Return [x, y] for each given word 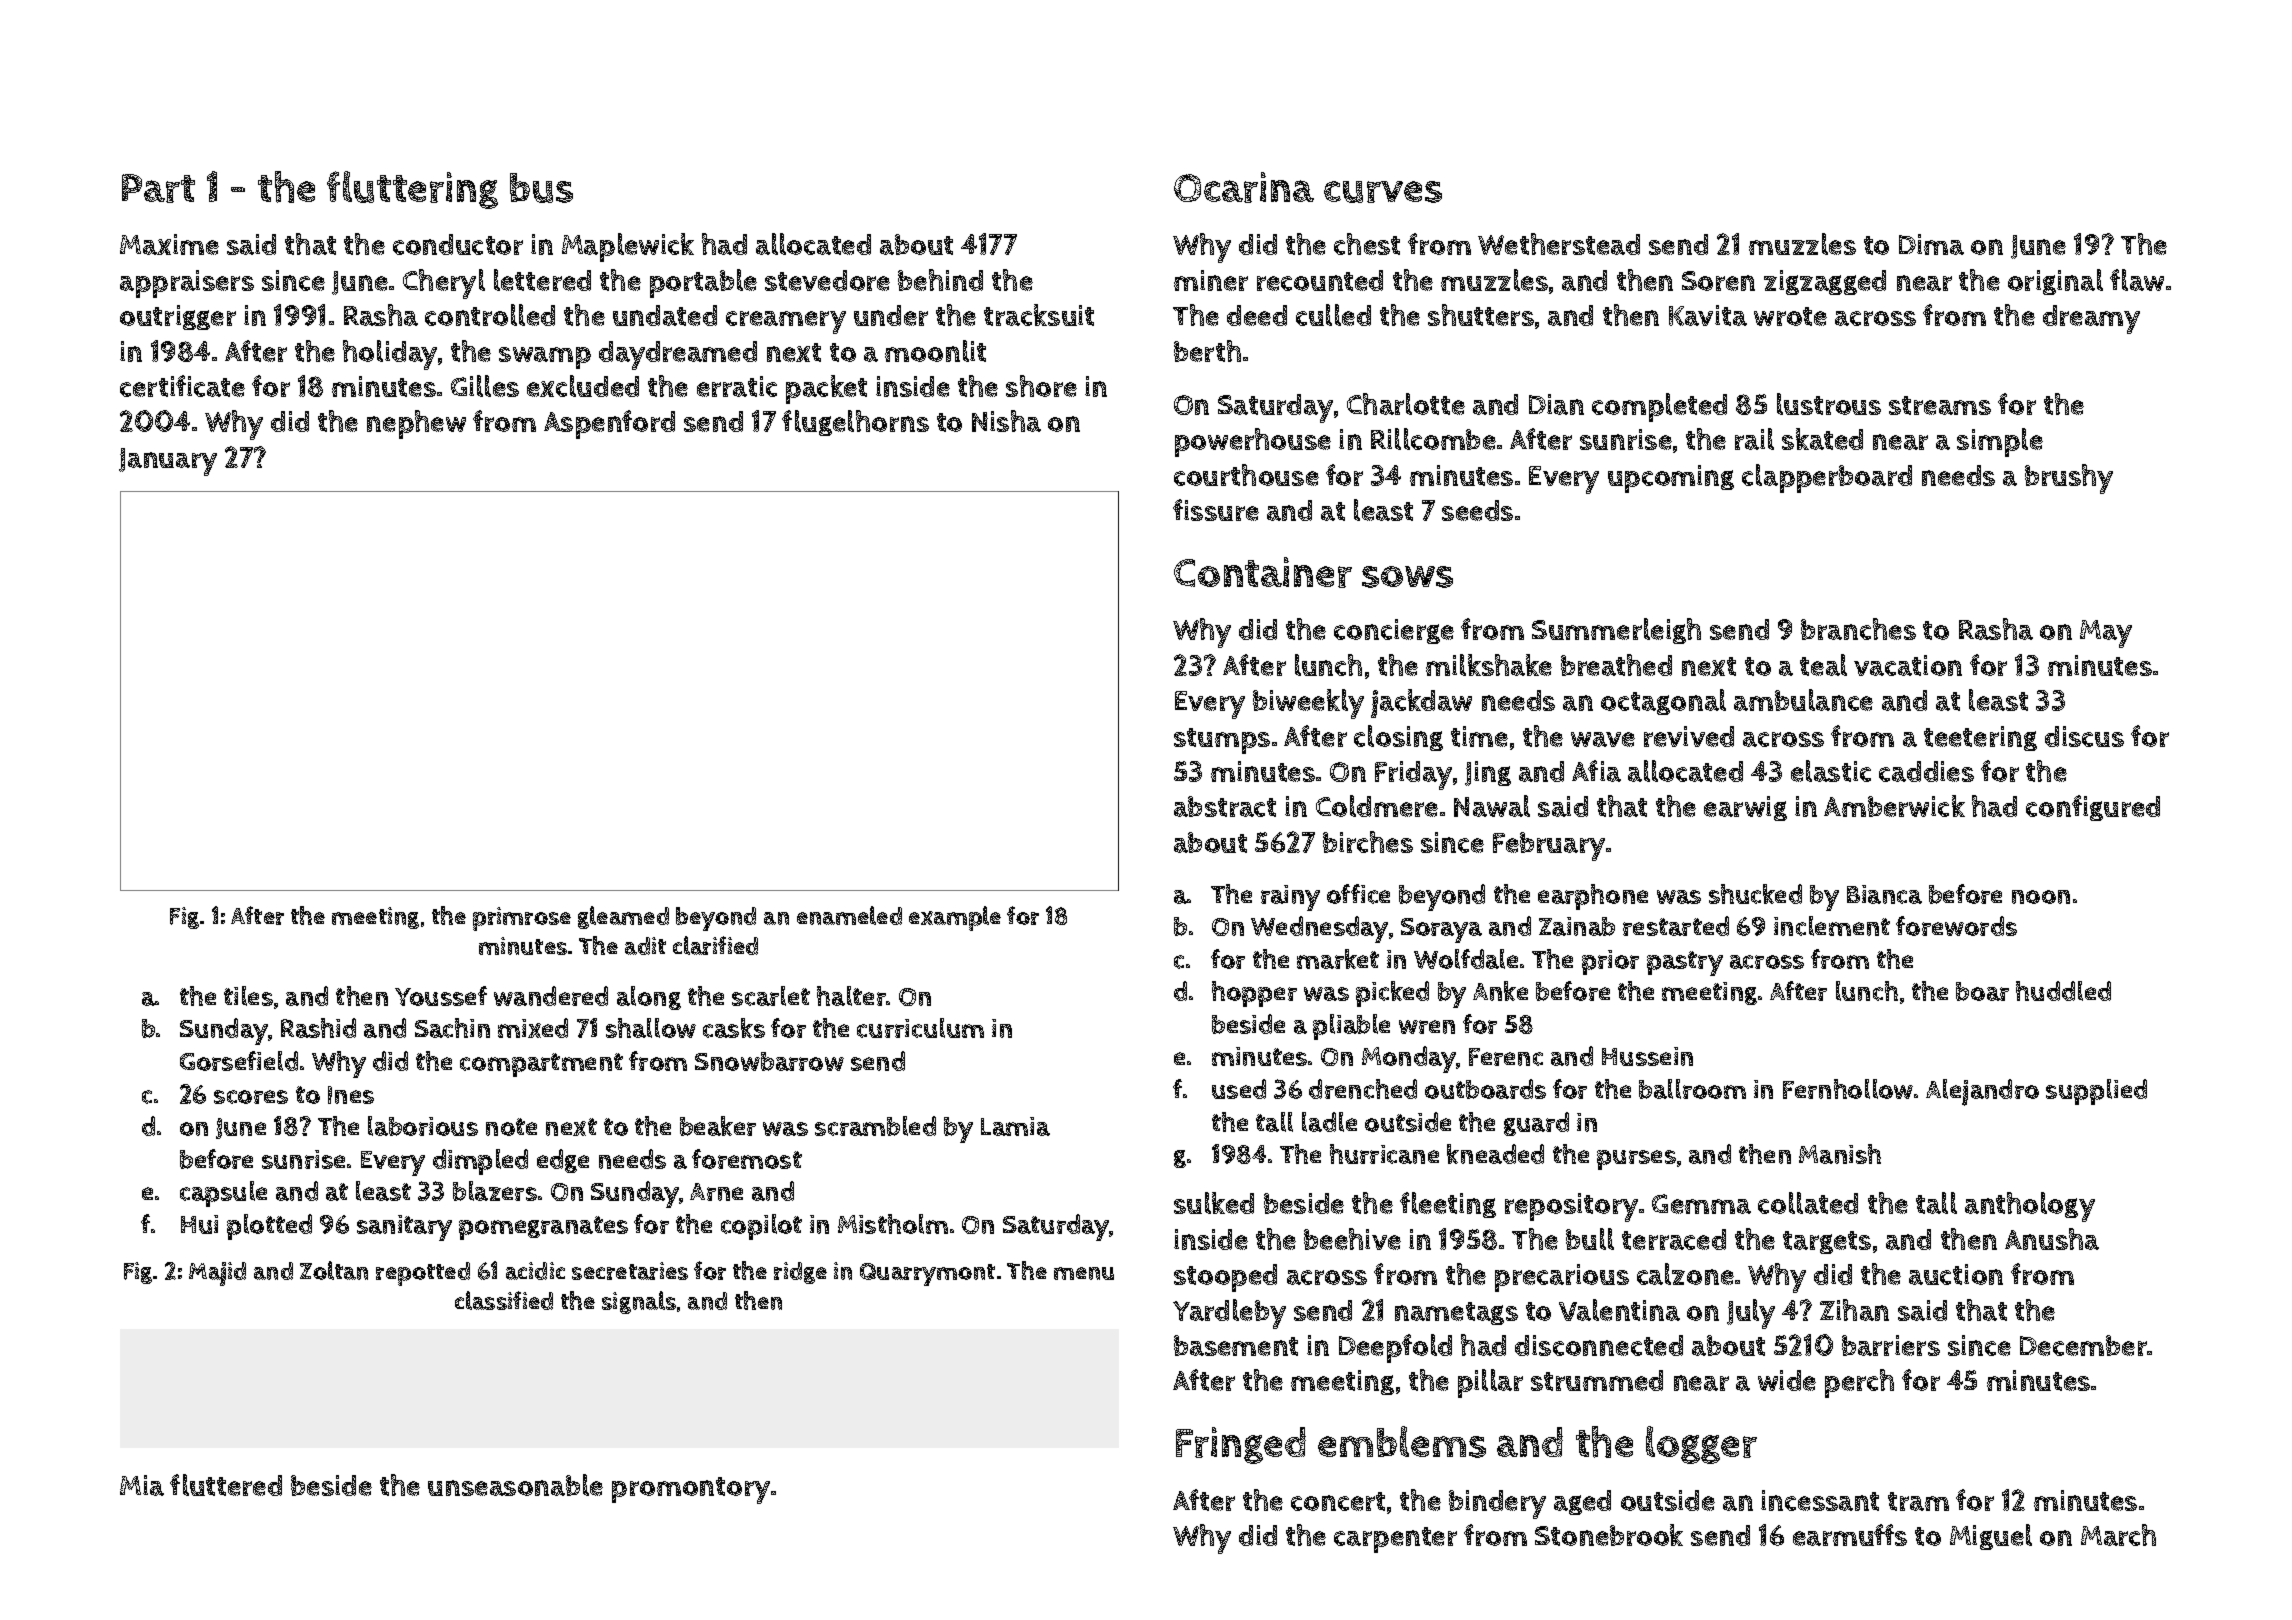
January [168, 462]
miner [1211, 280]
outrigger [178, 317]
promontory [691, 1490]
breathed [1616, 665]
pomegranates [543, 1228]
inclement [1832, 926]
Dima [1931, 244]
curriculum [920, 1028]
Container [1263, 572]
